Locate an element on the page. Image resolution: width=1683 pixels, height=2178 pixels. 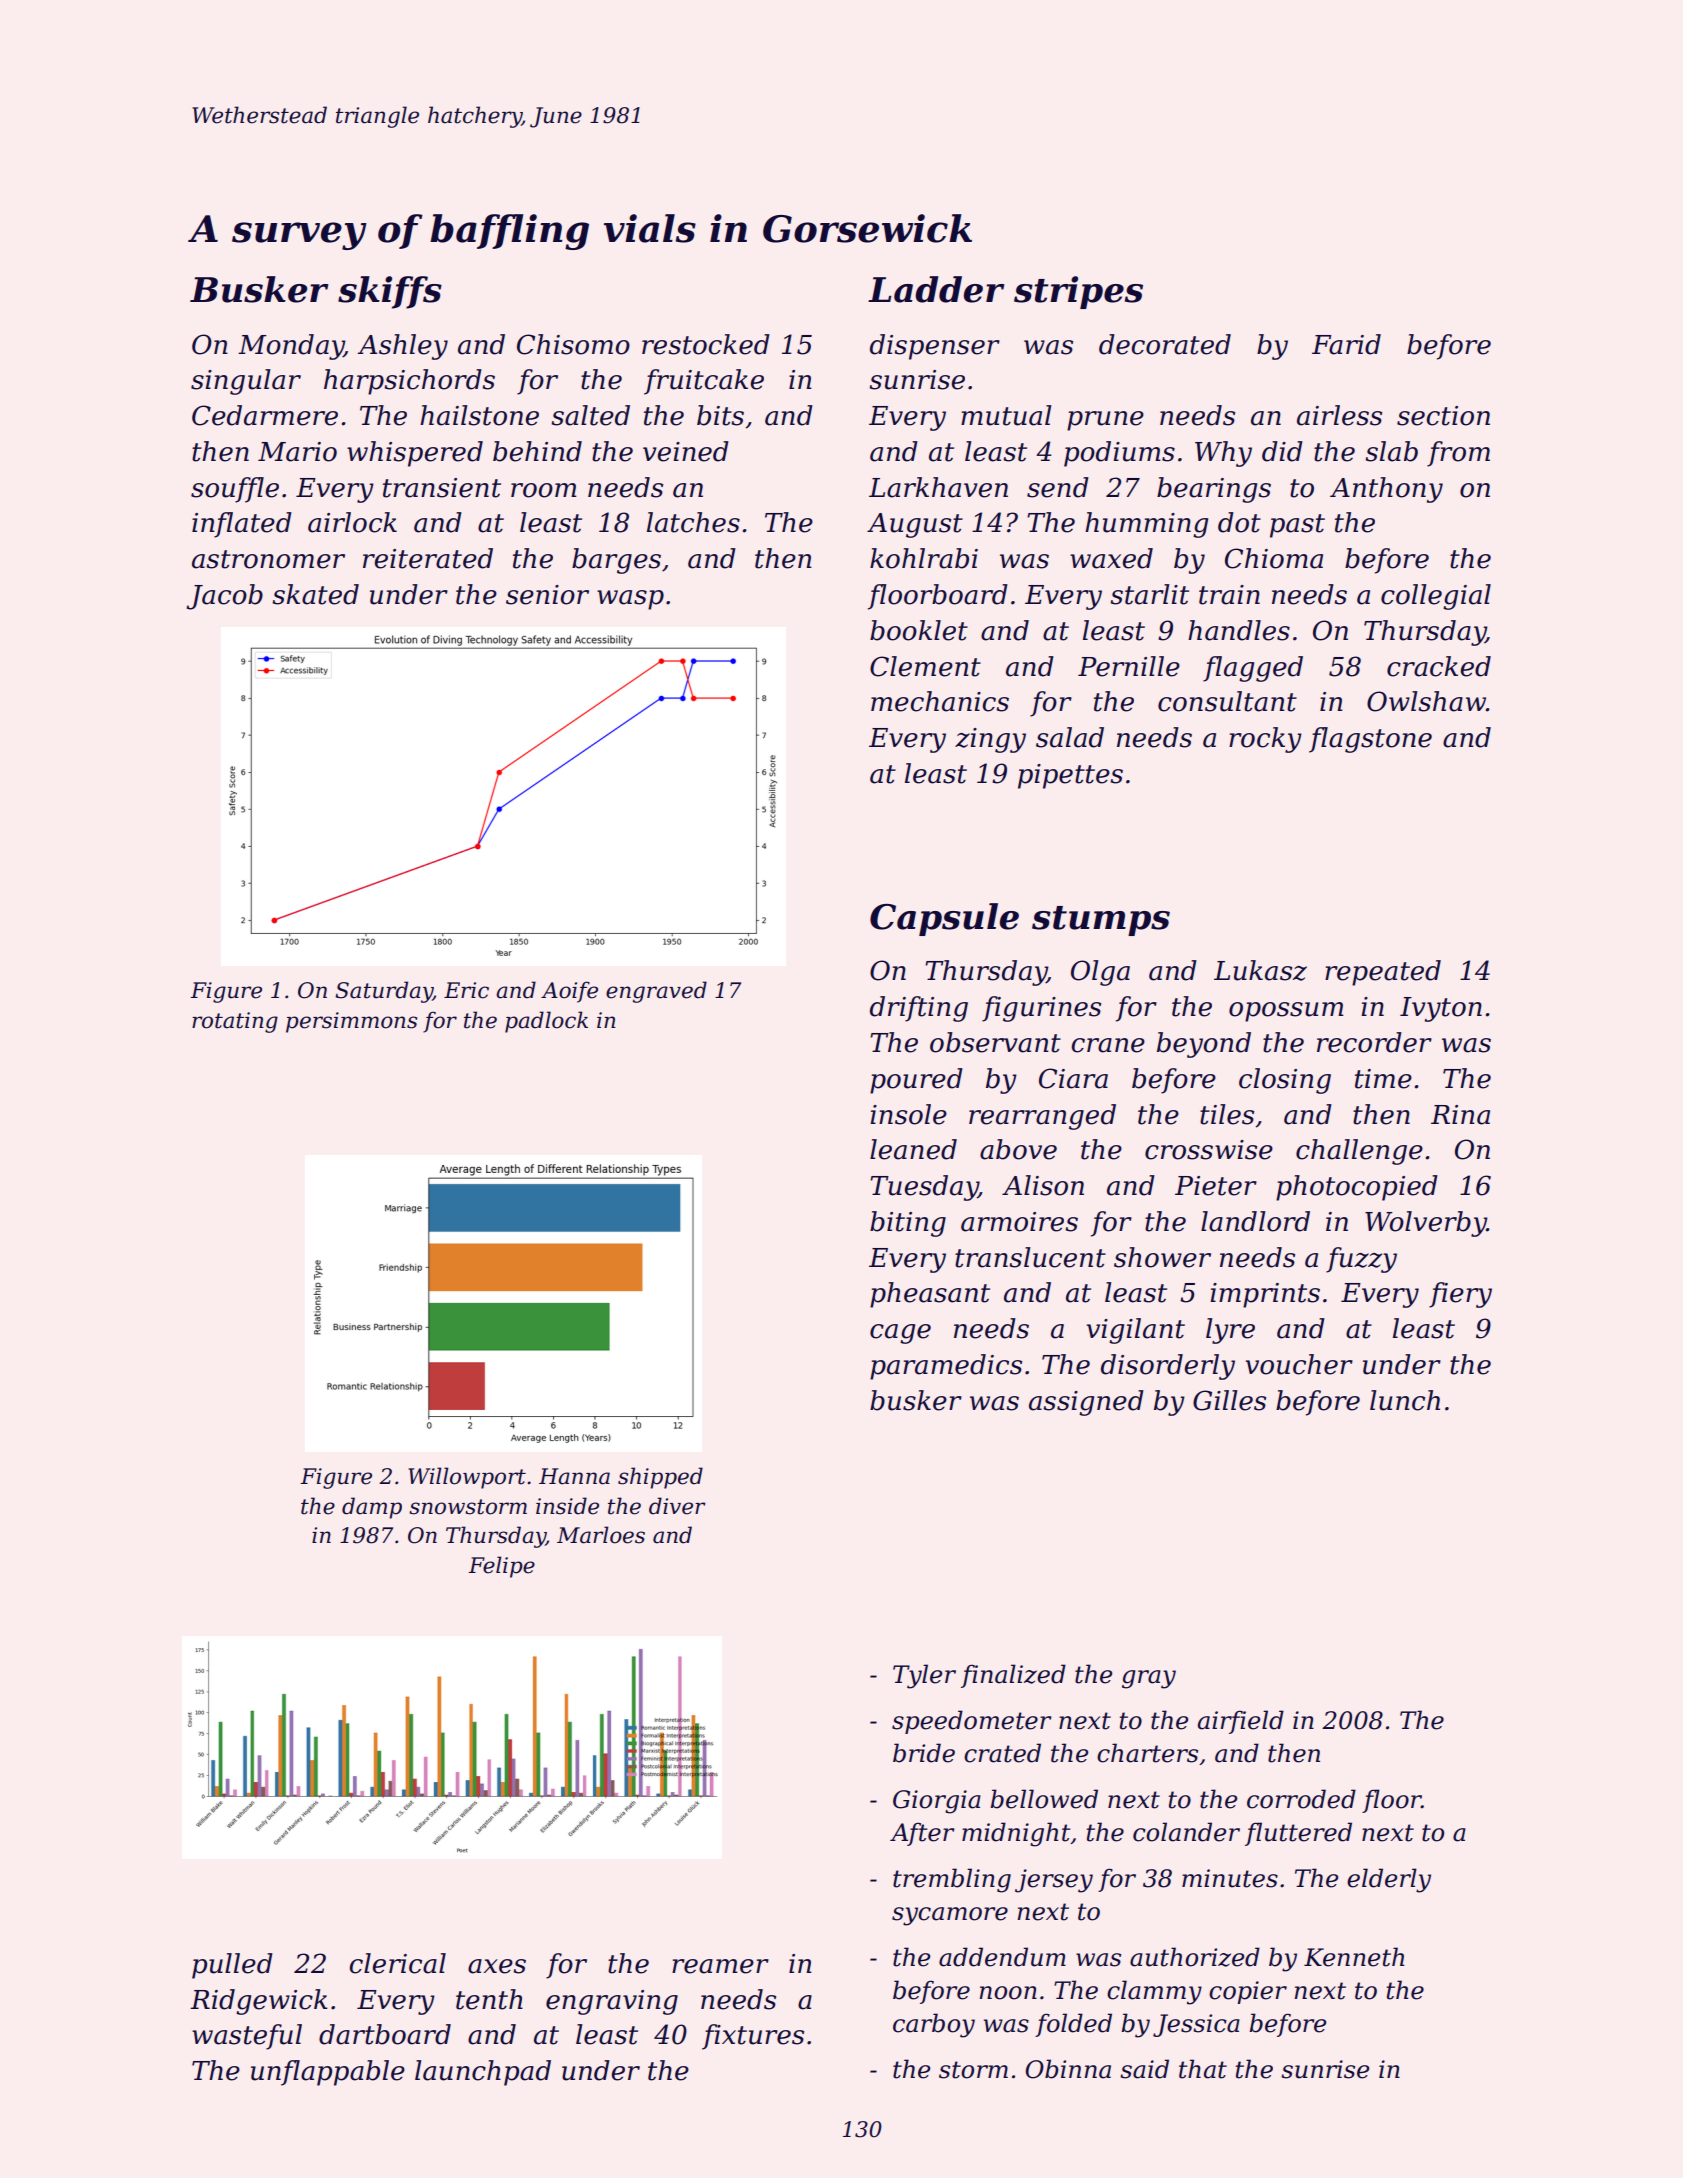
skiffs is located at coordinates (390, 292).
